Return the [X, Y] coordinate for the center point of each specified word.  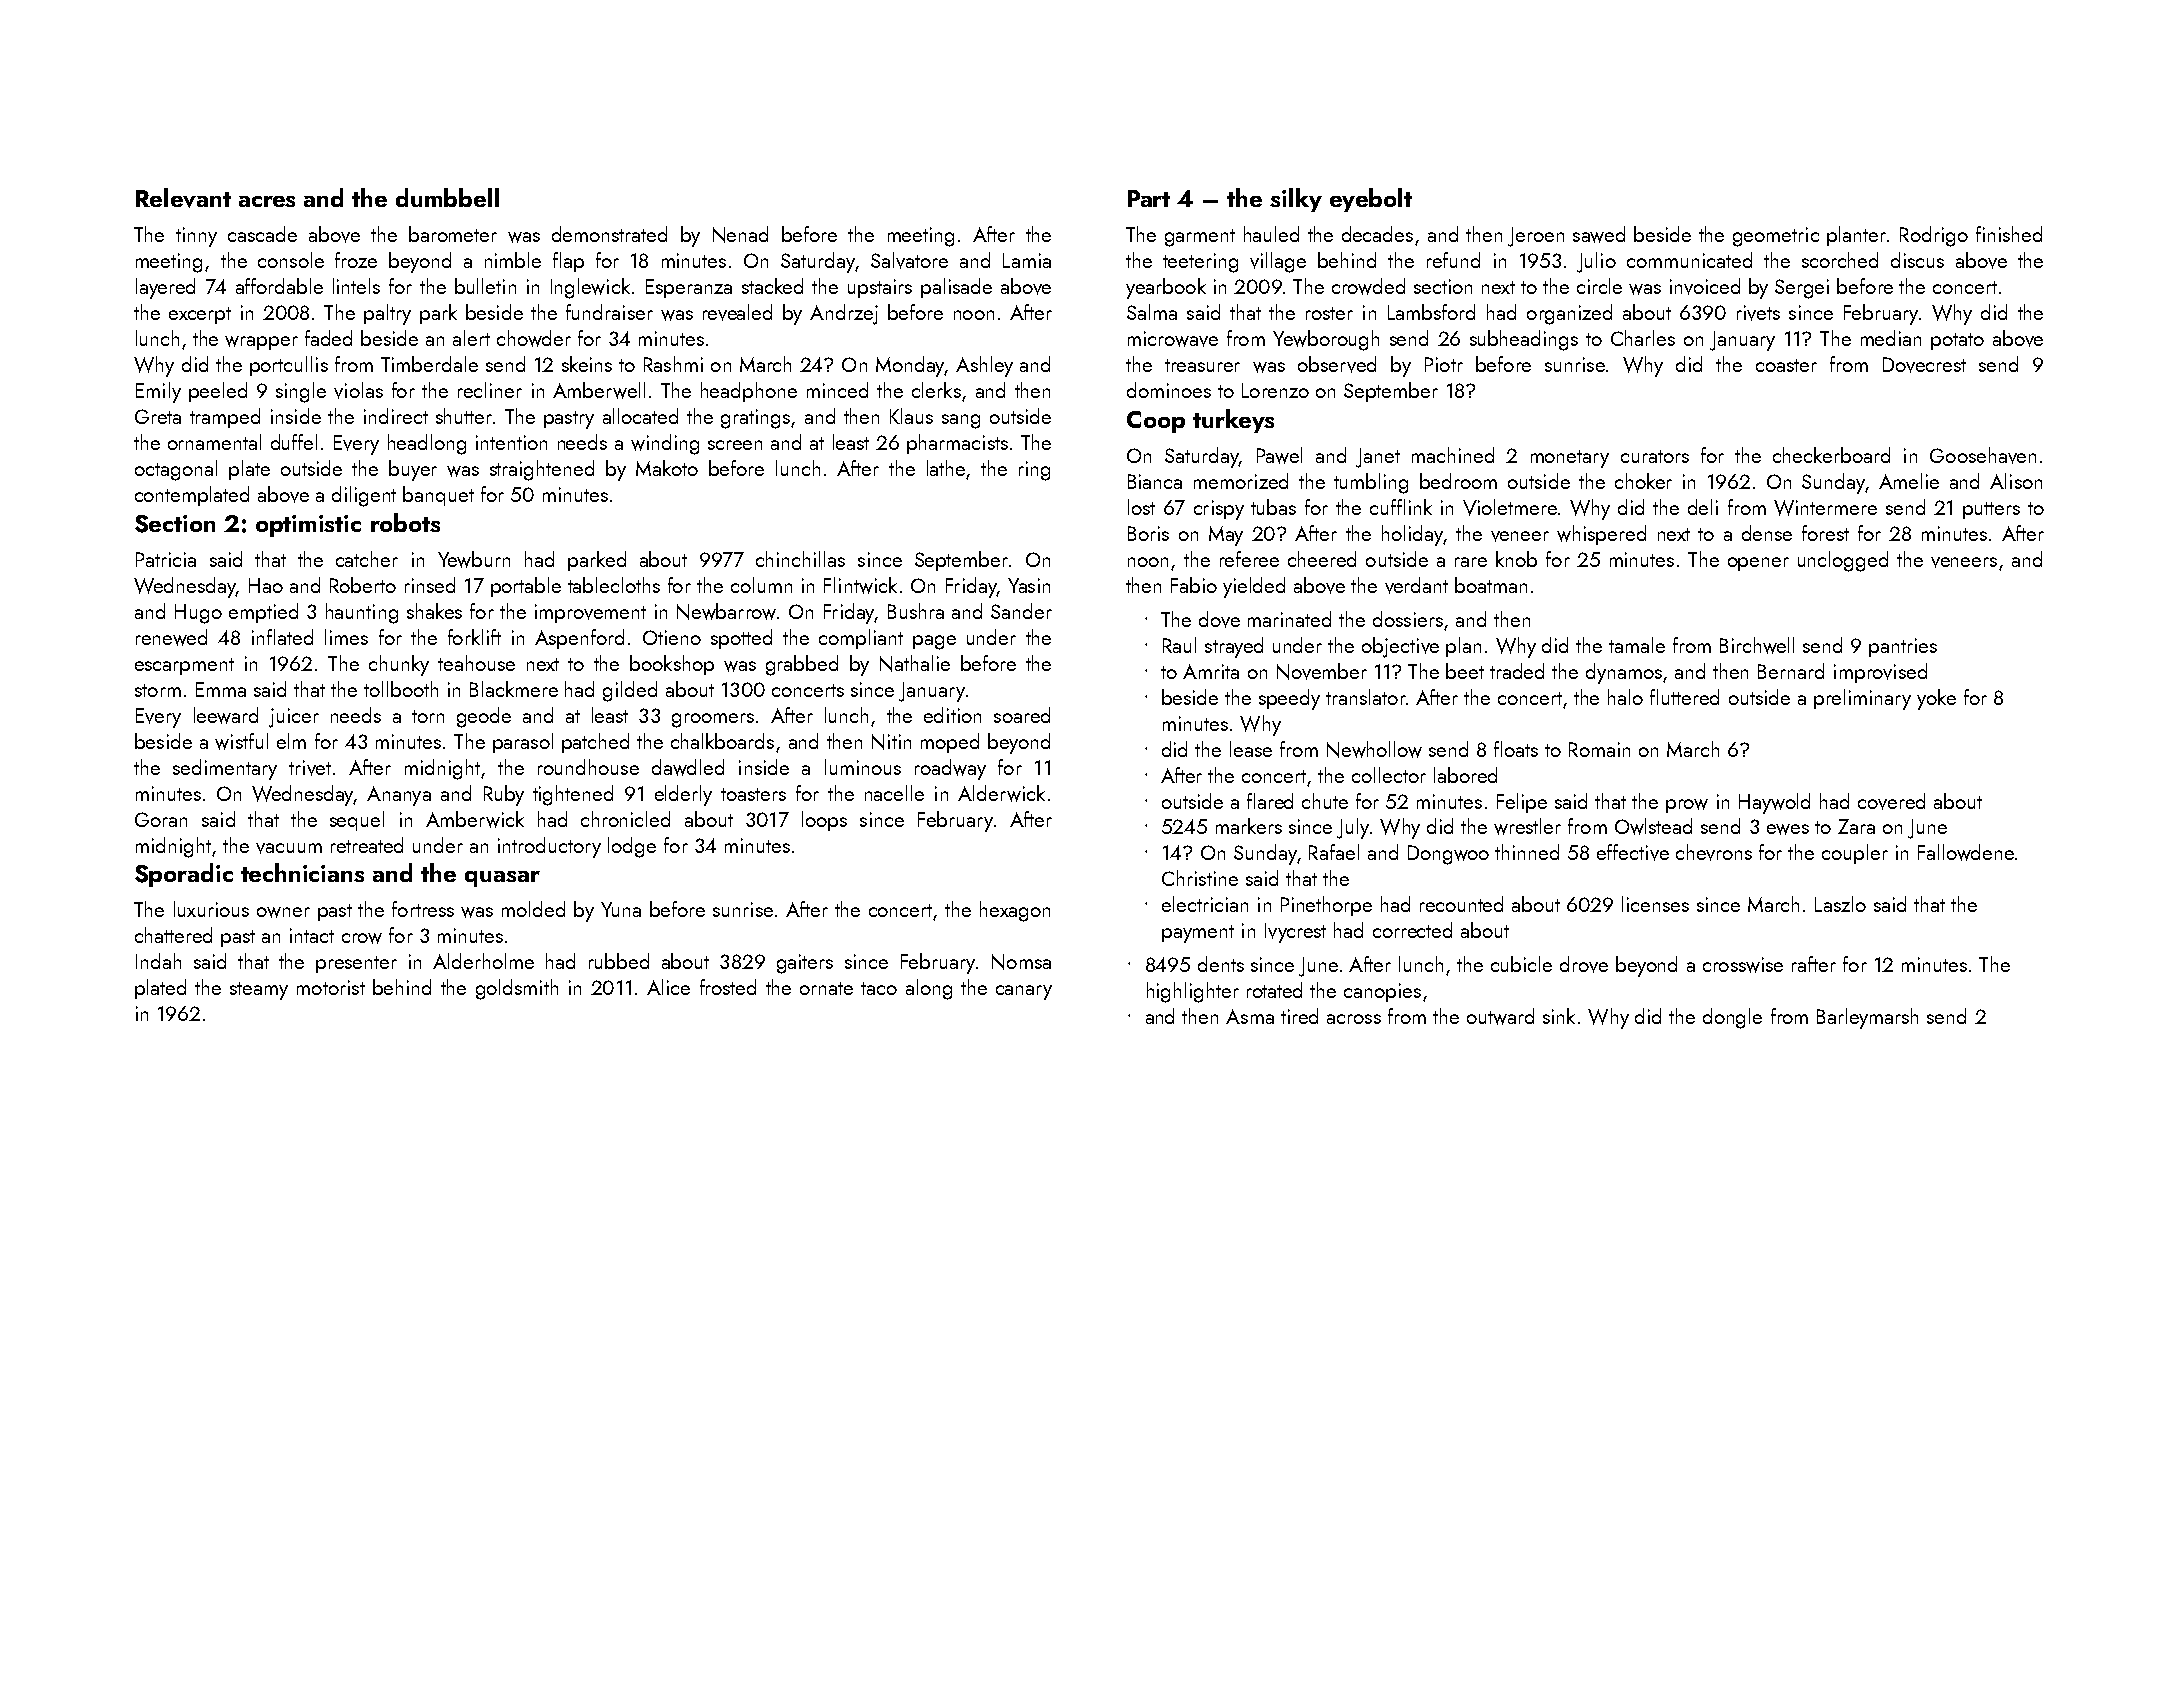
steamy [259, 991]
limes [346, 637]
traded [1517, 671]
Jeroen [1536, 237]
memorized [1241, 481]
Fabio [1194, 585]
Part [1149, 198]
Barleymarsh [1867, 1018]
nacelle [894, 793]
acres [267, 201]
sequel [357, 821]
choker [1643, 481]
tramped [225, 418]
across [1354, 1019]
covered [1891, 801]
